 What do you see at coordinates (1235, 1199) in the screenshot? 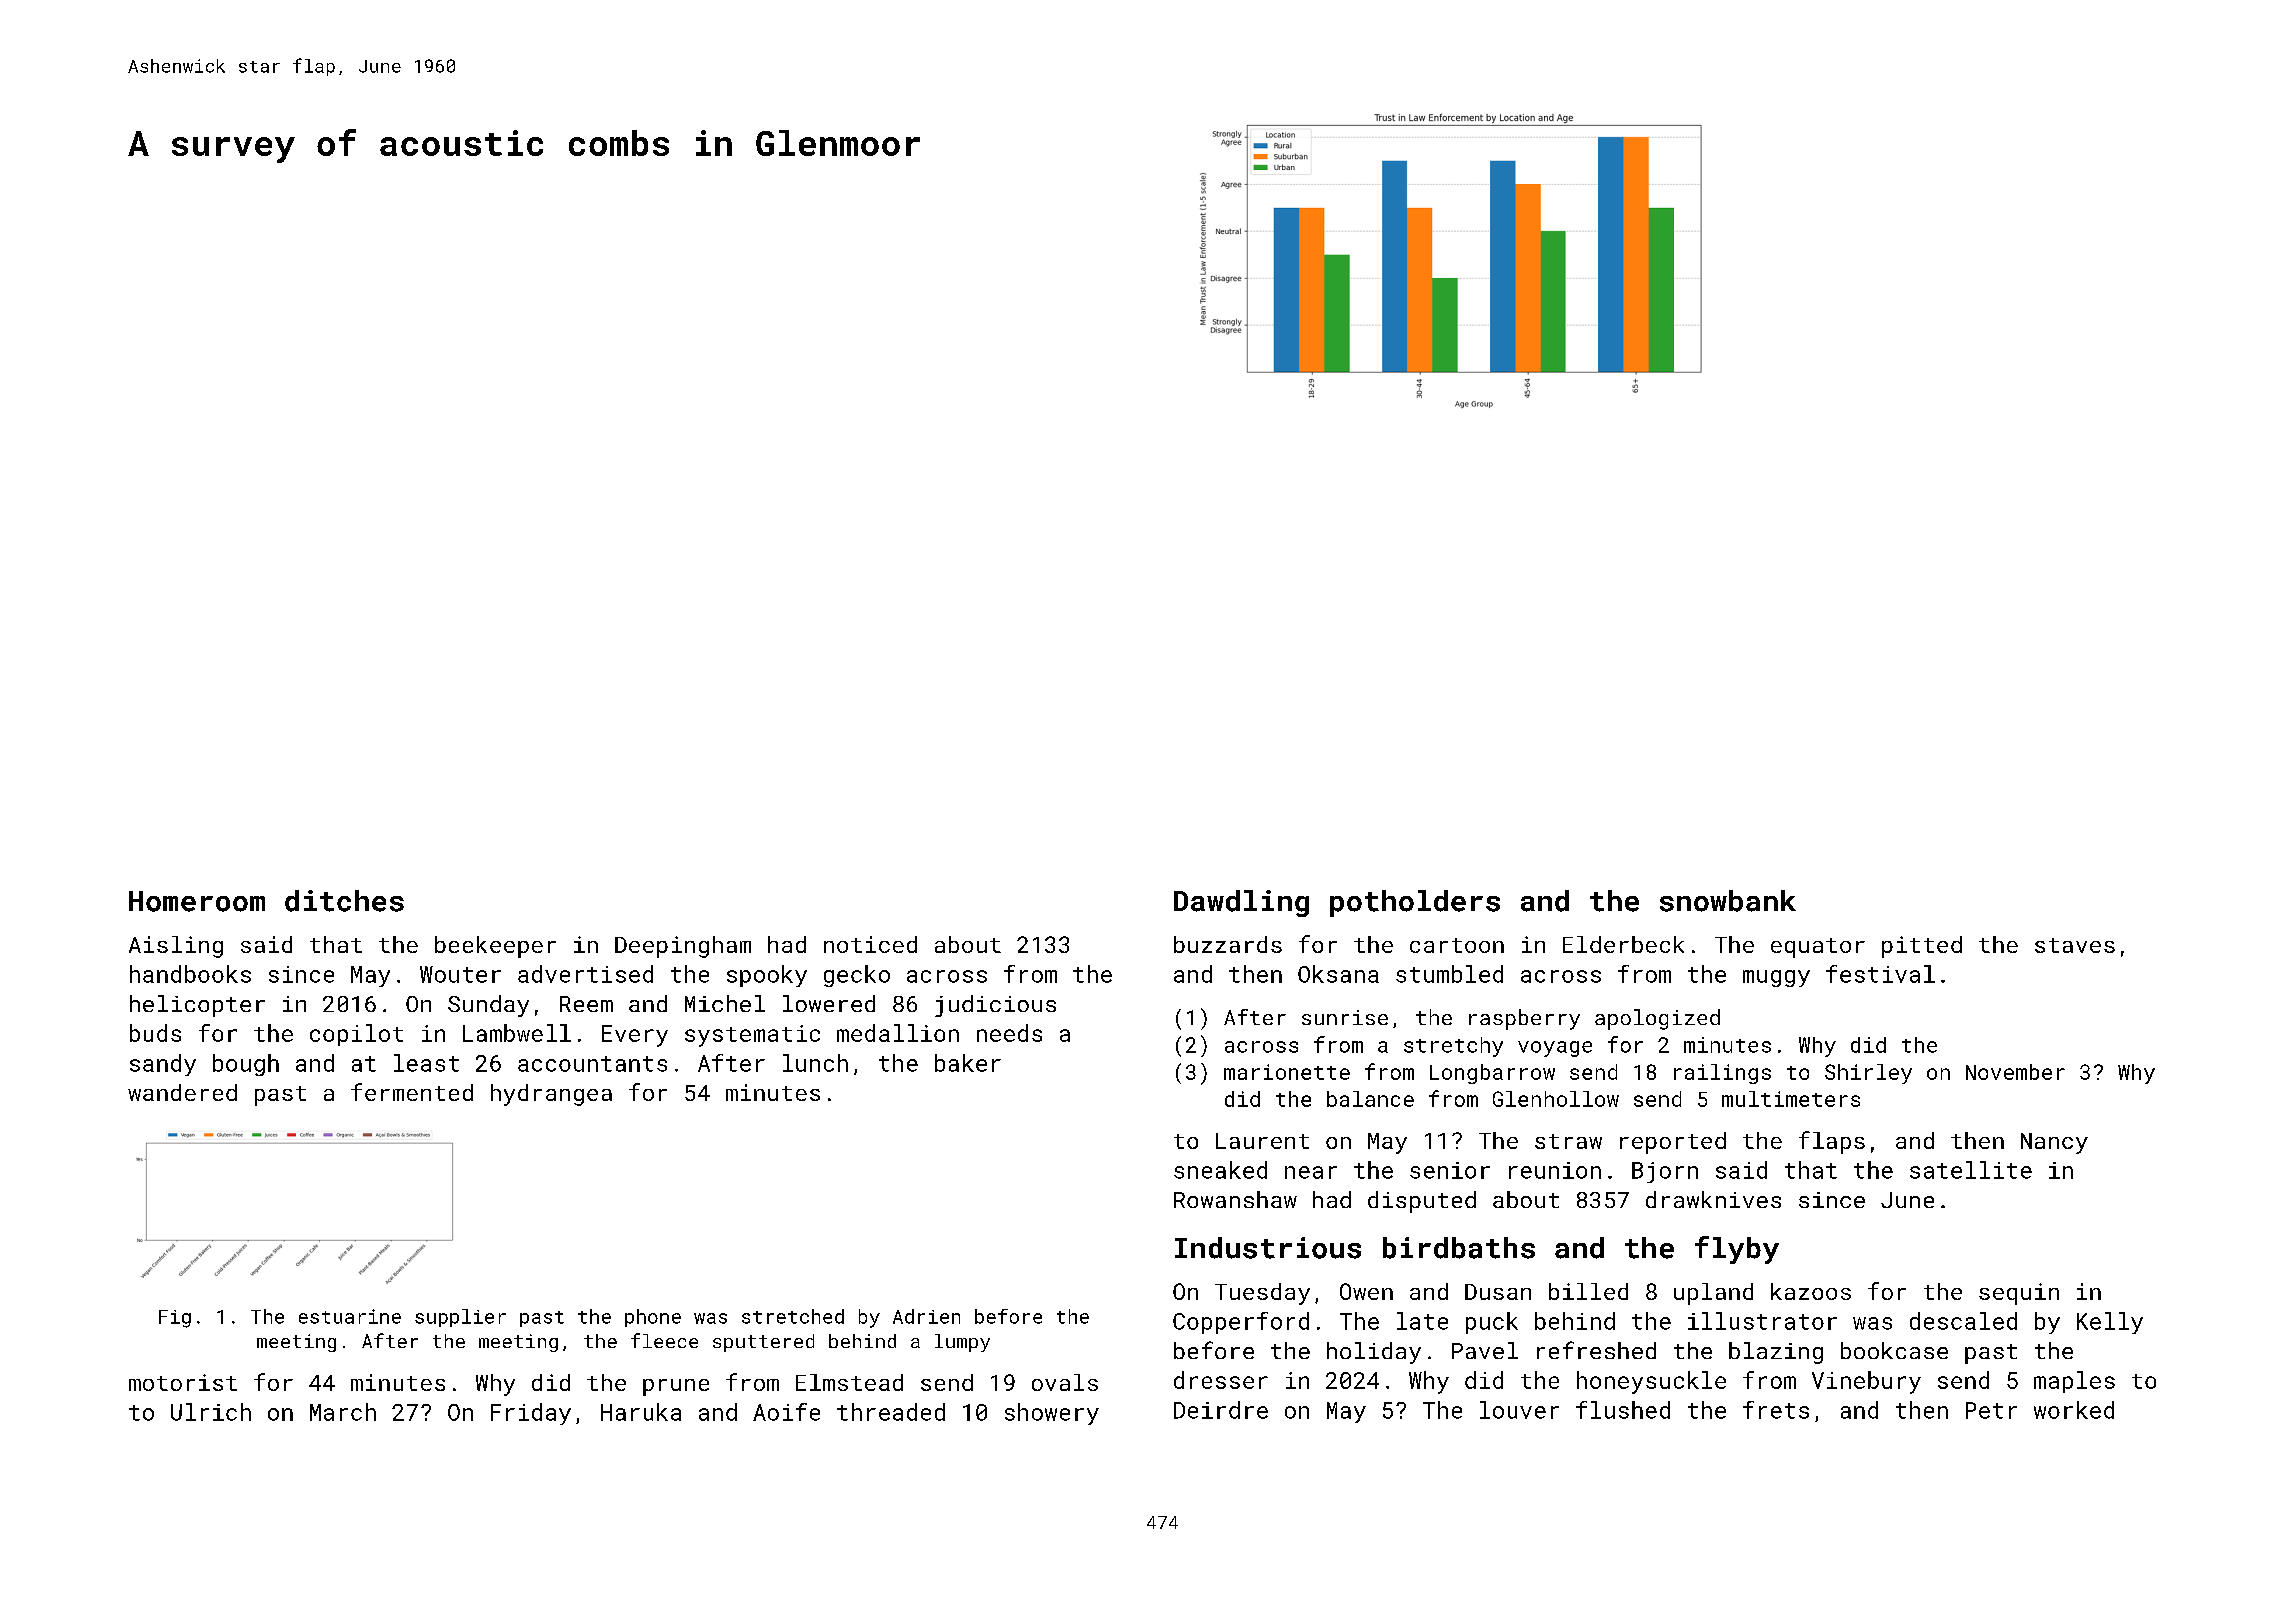
I see `Rowanshaw` at bounding box center [1235, 1199].
